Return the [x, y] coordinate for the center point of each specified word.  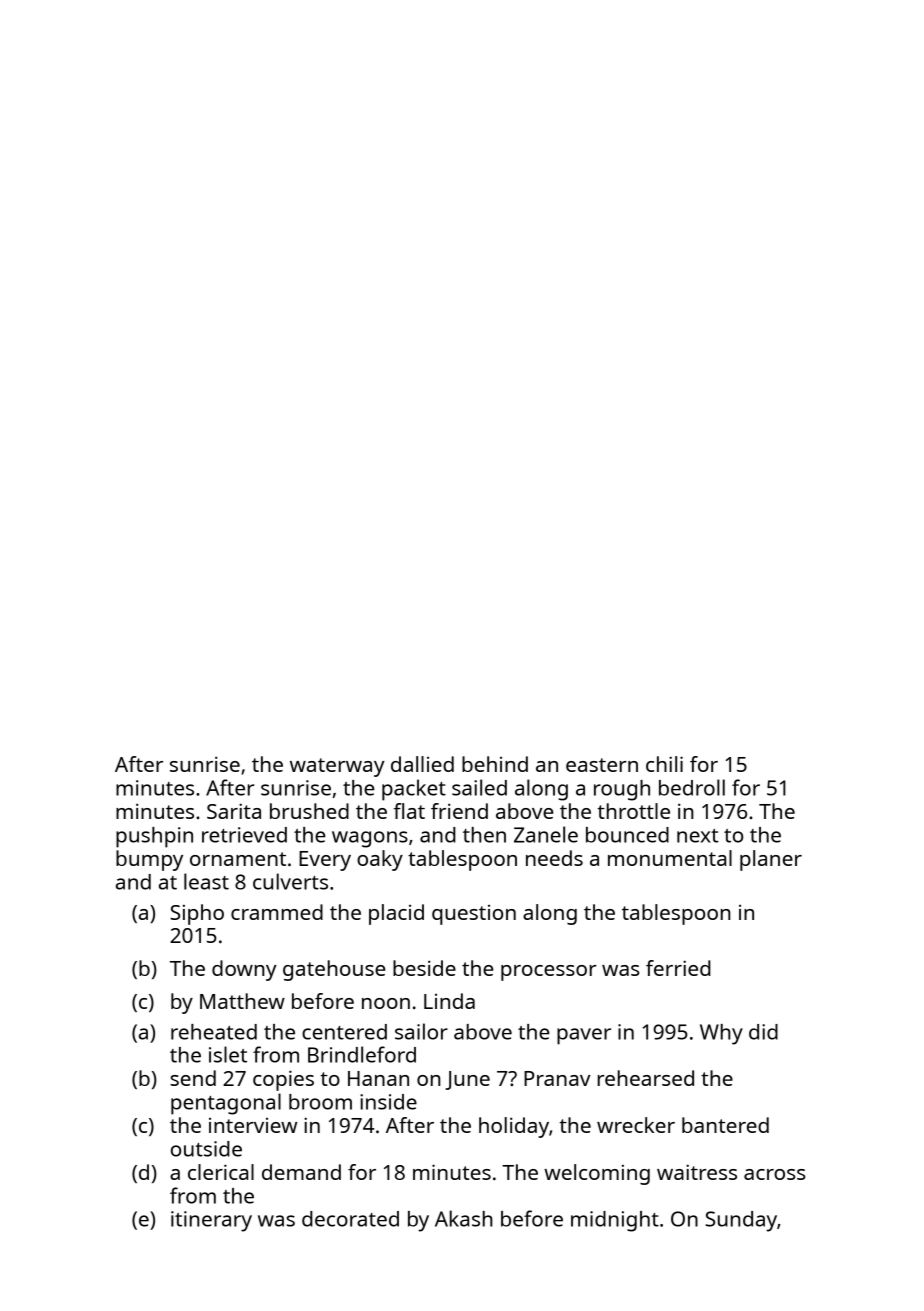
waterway [337, 767]
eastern [602, 765]
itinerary [211, 1221]
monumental [670, 858]
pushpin [154, 837]
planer [771, 860]
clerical [221, 1172]
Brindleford [362, 1054]
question [474, 915]
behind [495, 764]
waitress [697, 1172]
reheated [214, 1032]
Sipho [197, 914]
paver [584, 1036]
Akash [464, 1218]
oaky [380, 860]
